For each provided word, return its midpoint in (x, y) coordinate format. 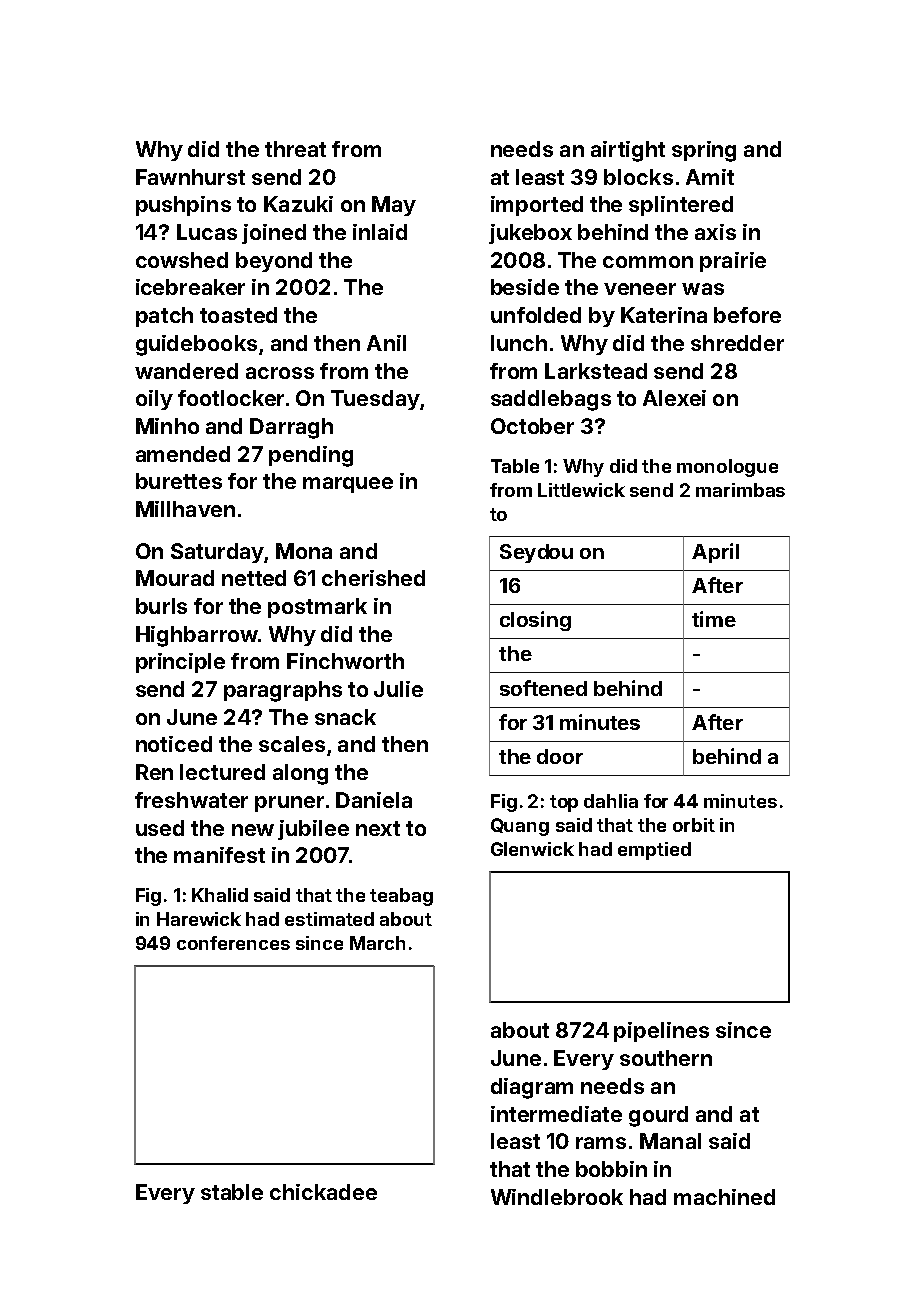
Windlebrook (557, 1197)
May (394, 206)
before (747, 315)
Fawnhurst (190, 177)
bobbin (611, 1169)
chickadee (323, 1192)
